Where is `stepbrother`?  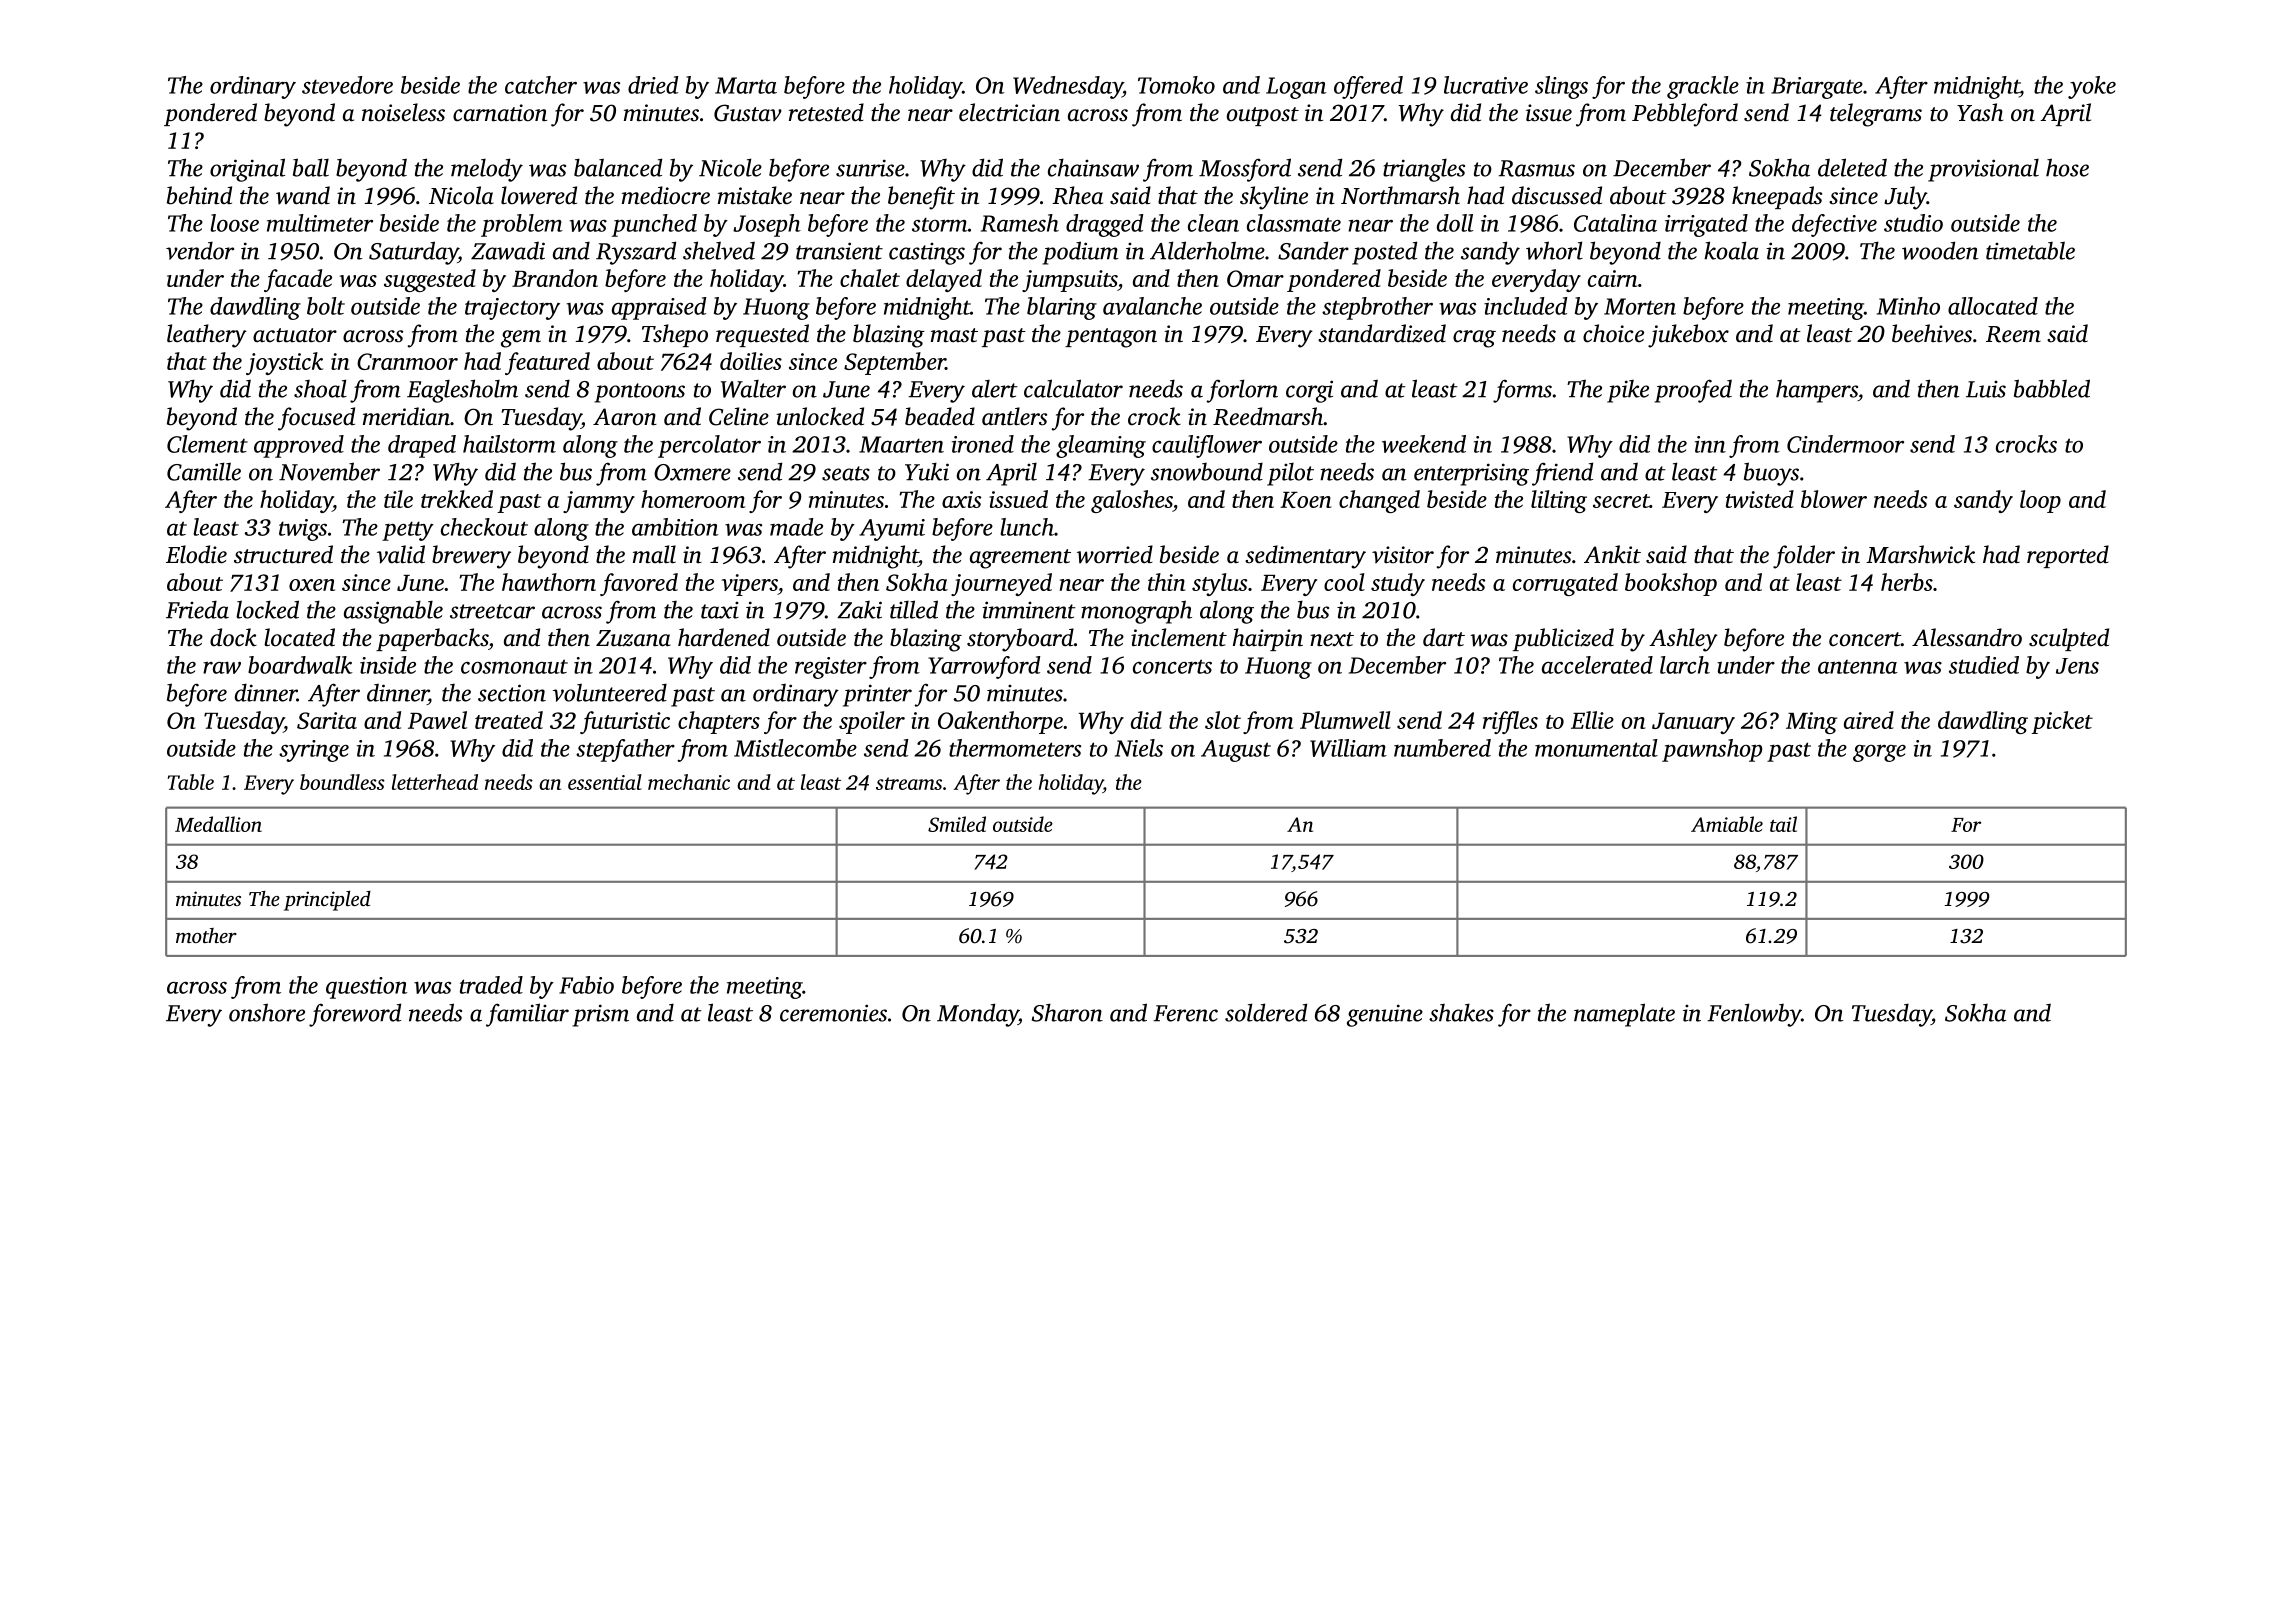 stepbrother is located at coordinates (1377, 308).
